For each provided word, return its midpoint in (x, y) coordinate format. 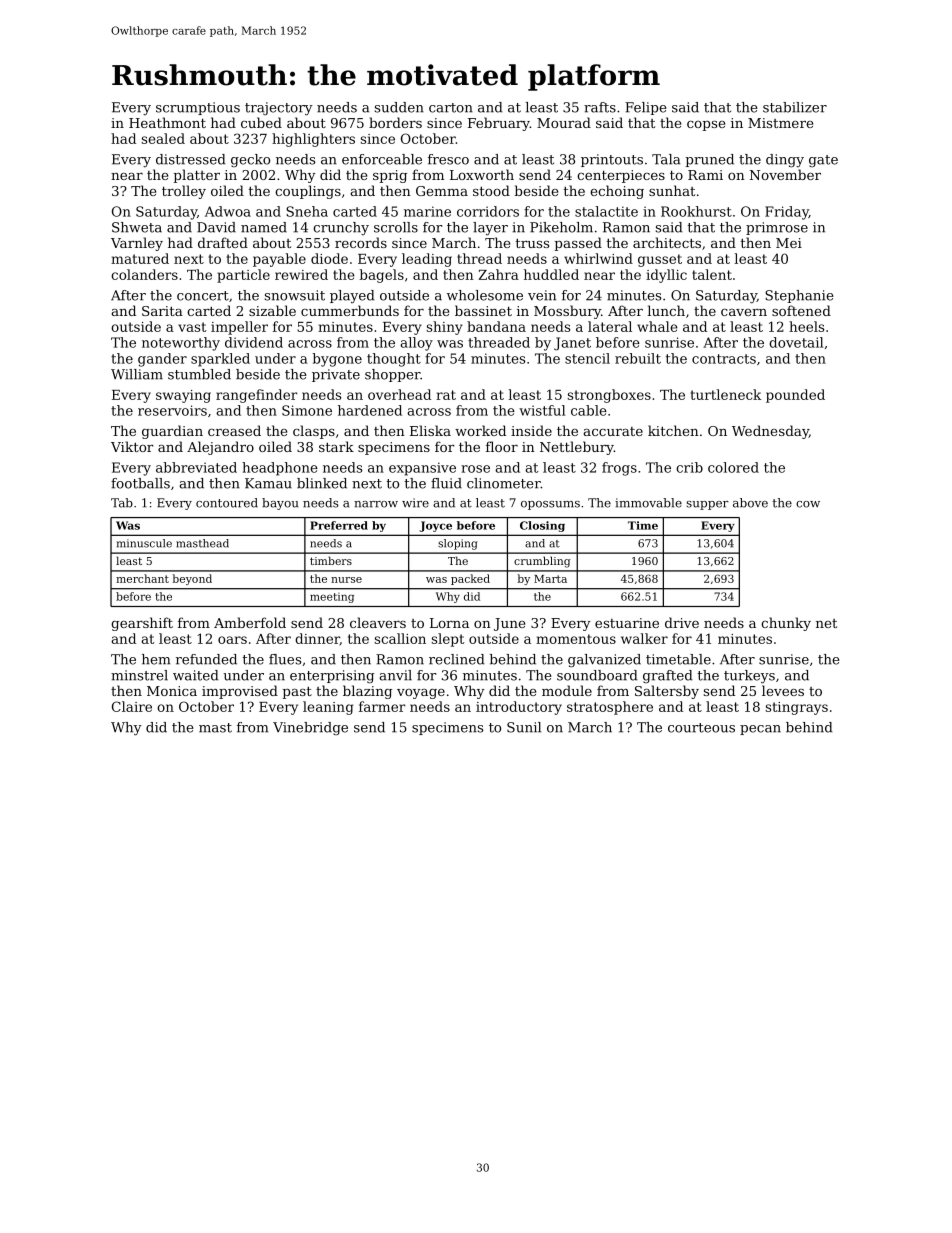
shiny (445, 328)
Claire (132, 706)
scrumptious (198, 108)
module (567, 690)
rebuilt (638, 358)
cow (808, 504)
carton (451, 108)
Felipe (646, 108)
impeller (239, 328)
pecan (760, 730)
